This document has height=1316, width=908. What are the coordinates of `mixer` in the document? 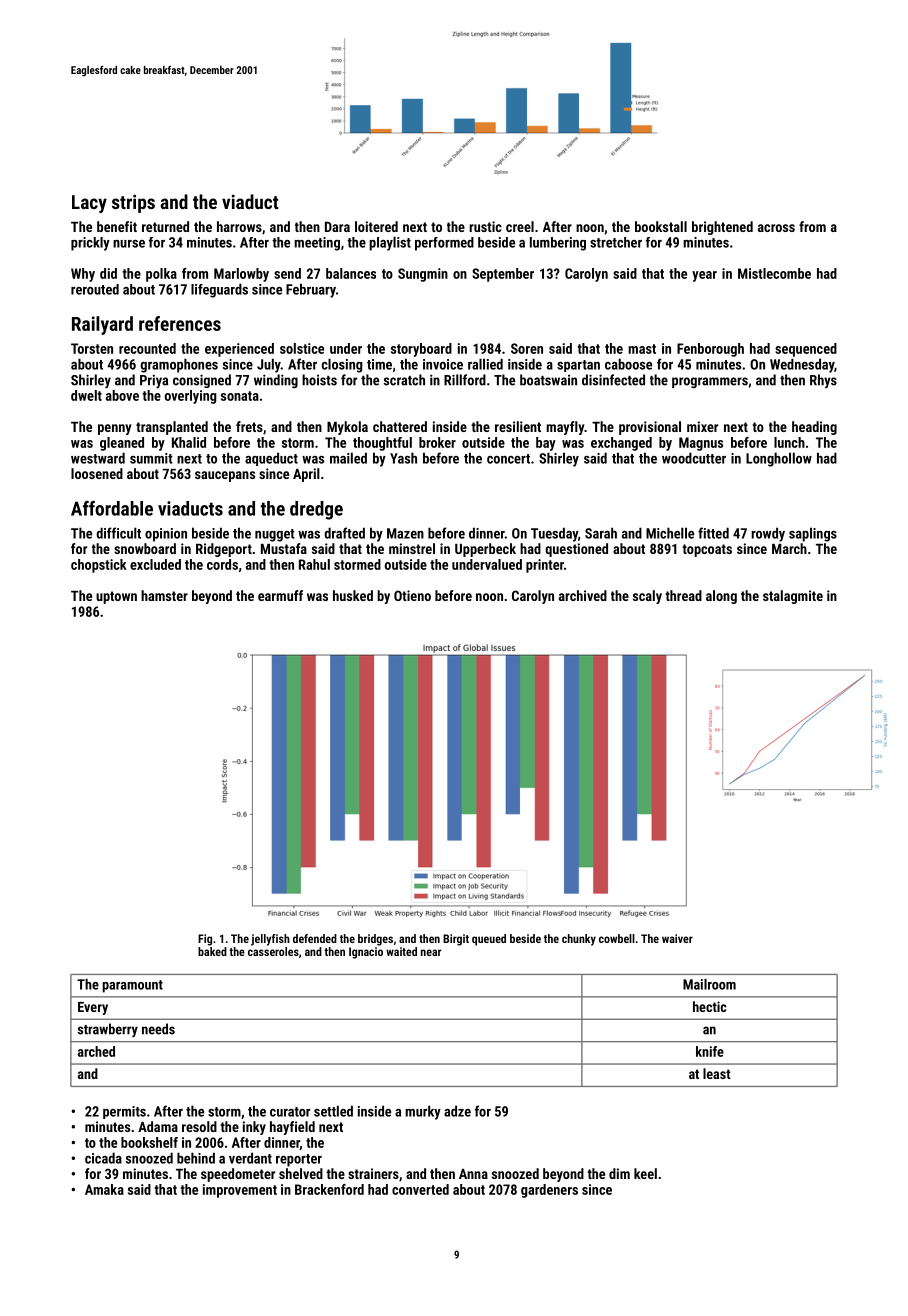 It's located at (702, 426).
